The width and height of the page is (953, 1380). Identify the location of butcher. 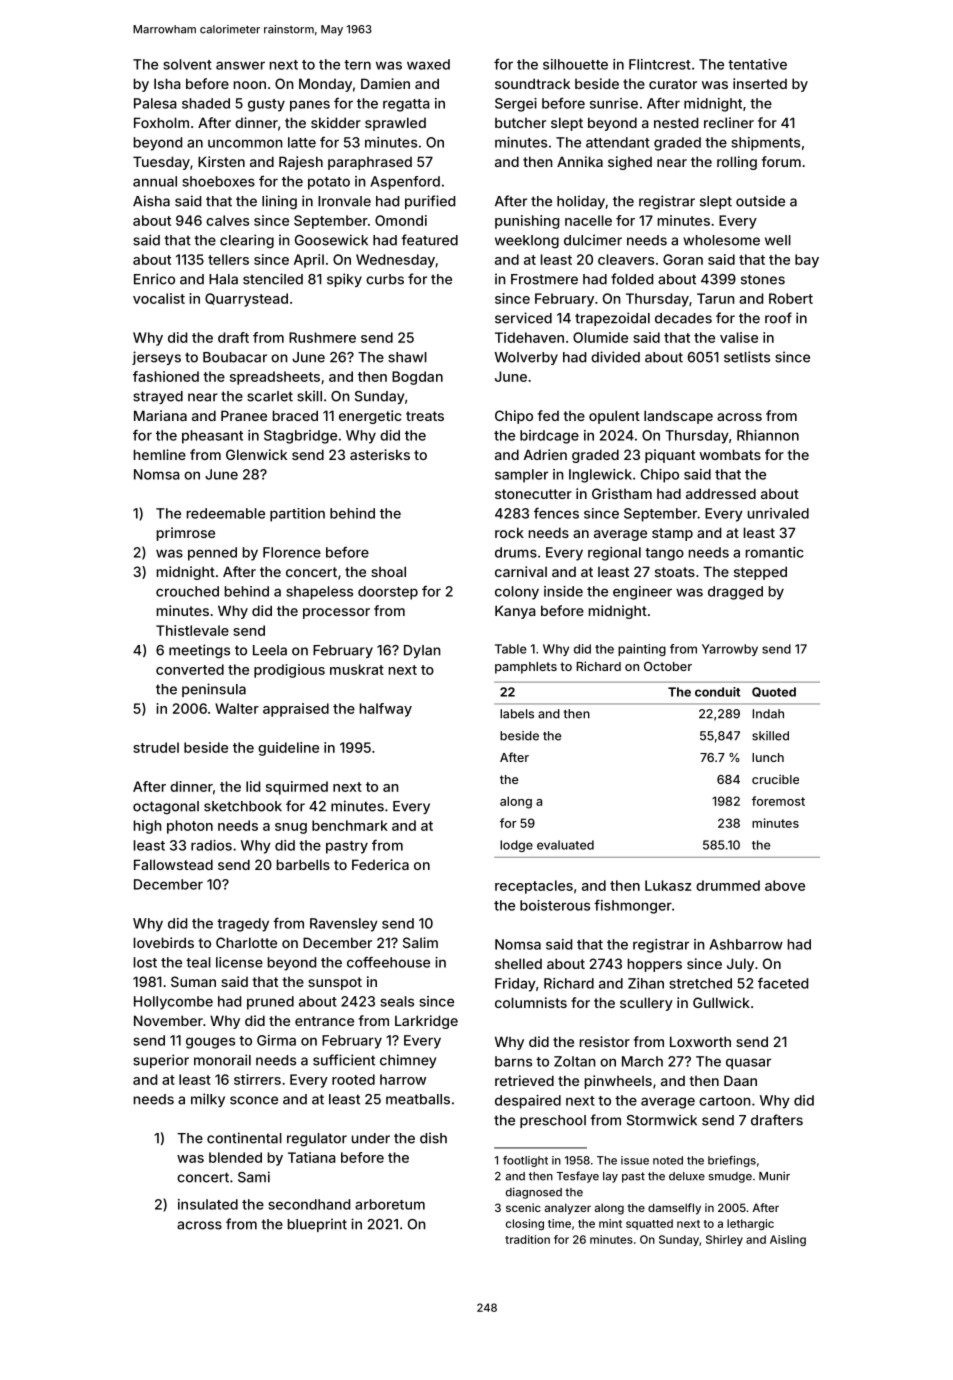
(520, 123).
